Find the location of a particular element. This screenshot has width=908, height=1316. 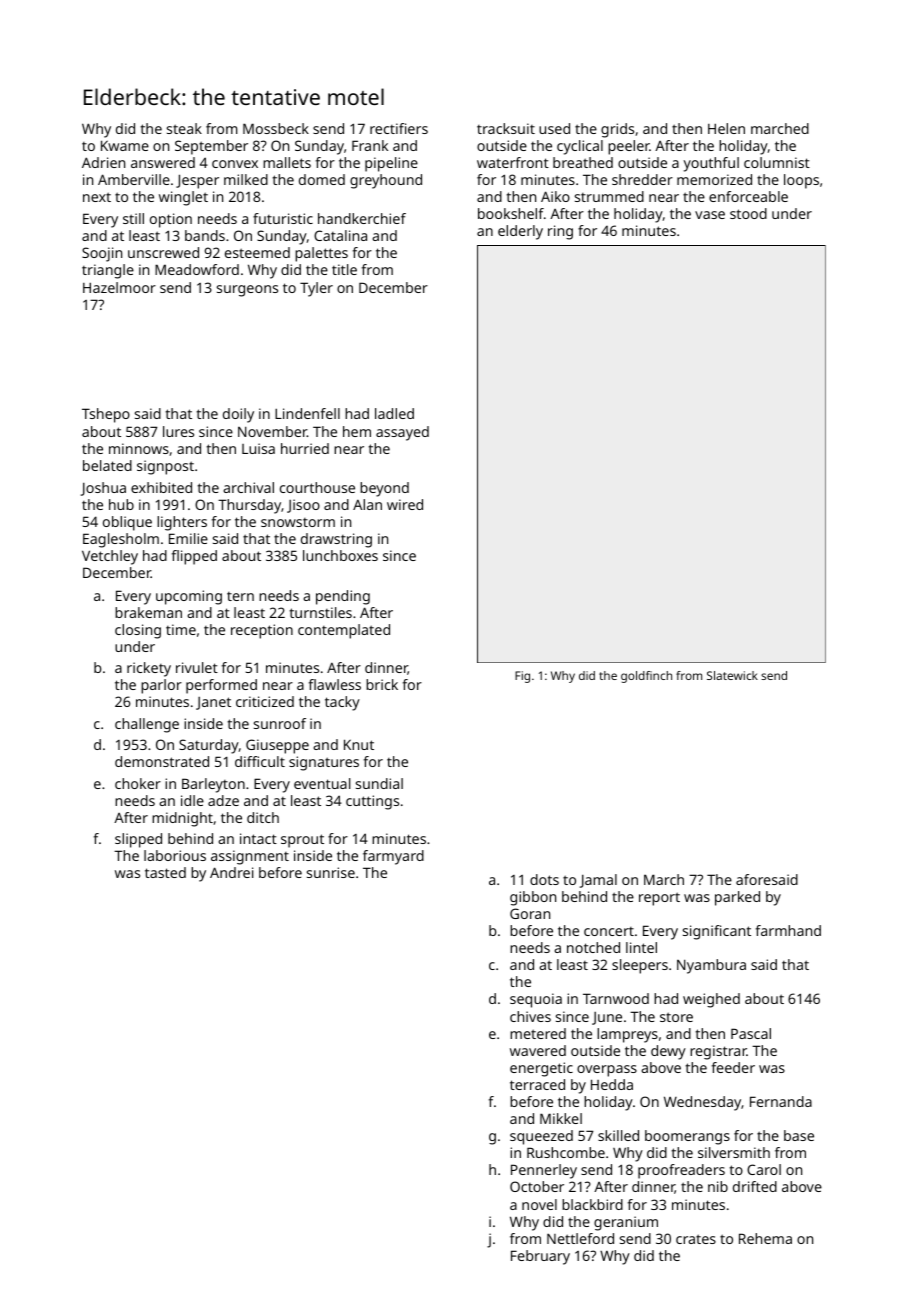

surgeons is located at coordinates (247, 291).
